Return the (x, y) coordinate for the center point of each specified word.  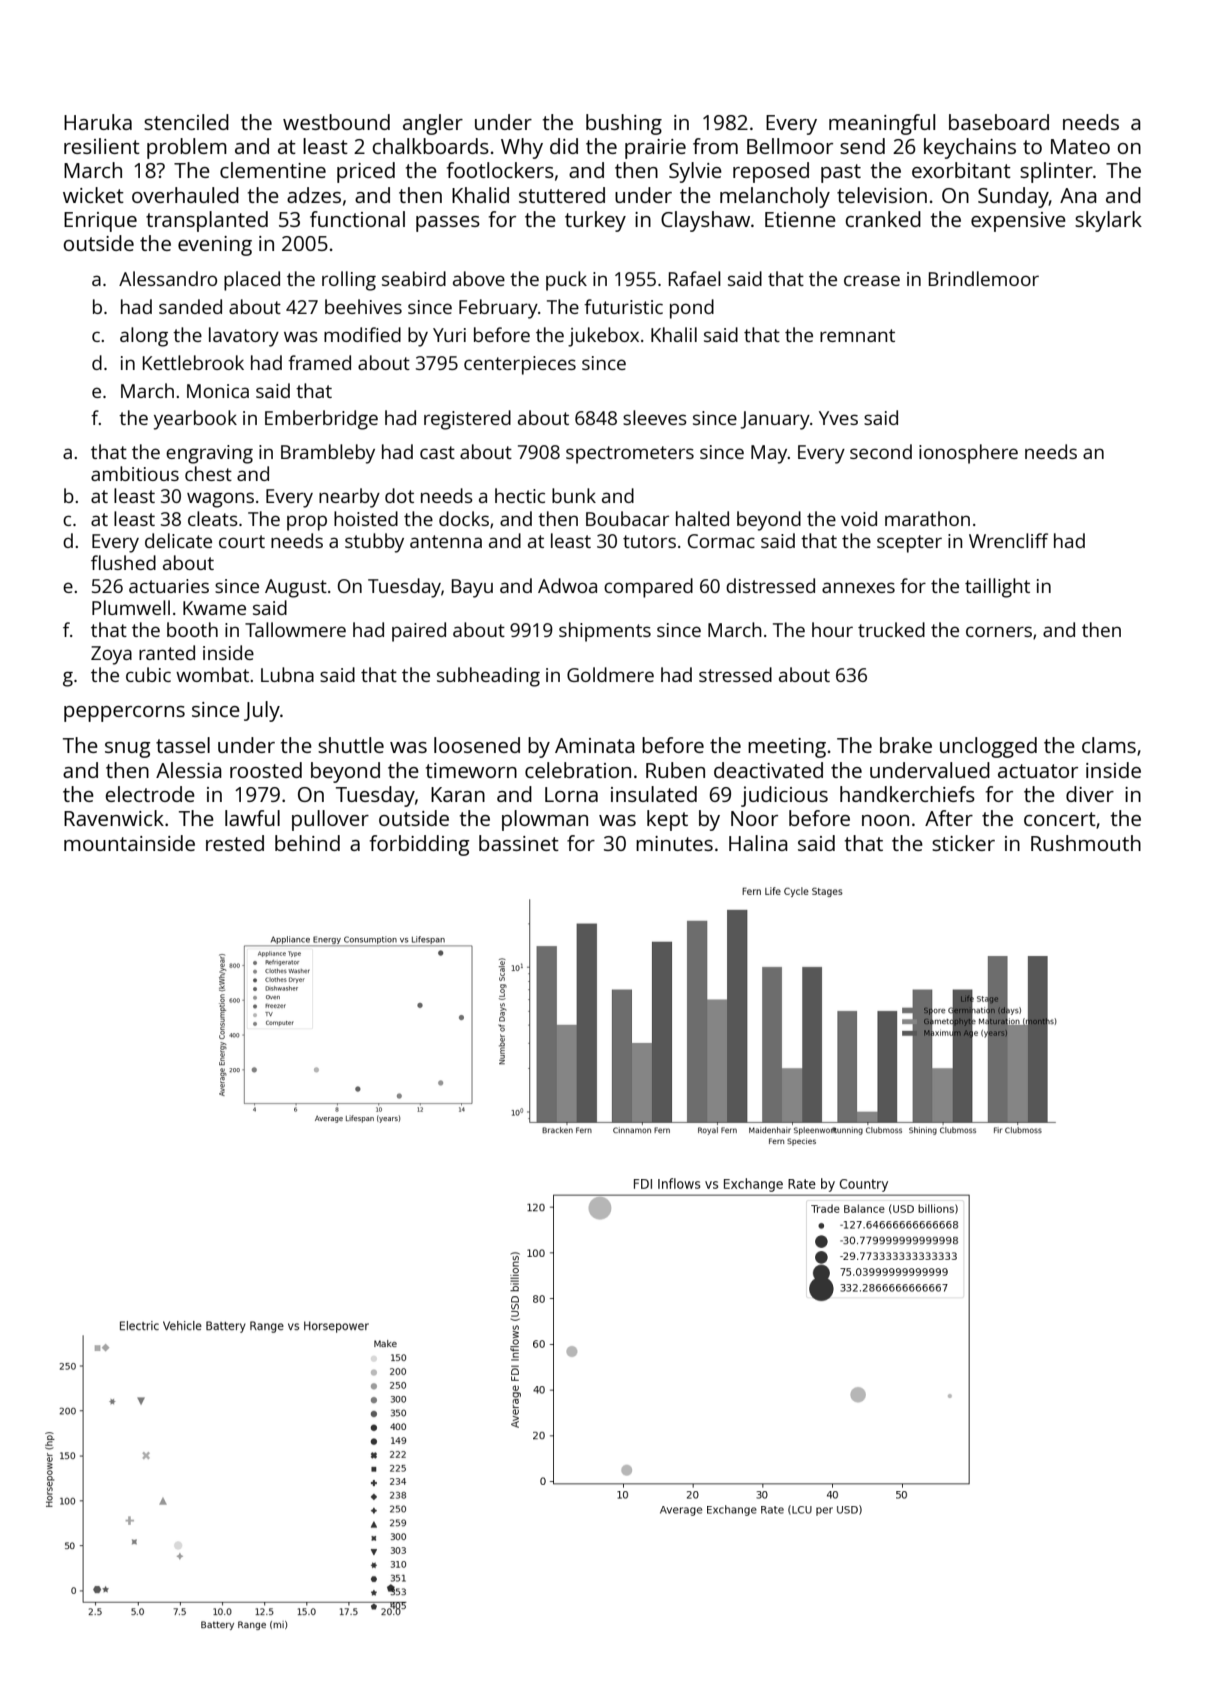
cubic (148, 674)
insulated (654, 794)
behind (307, 843)
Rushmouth (1086, 843)
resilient (102, 146)
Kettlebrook (193, 362)
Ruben (675, 770)
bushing (624, 124)
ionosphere (968, 454)
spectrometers (630, 455)
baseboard (999, 122)
